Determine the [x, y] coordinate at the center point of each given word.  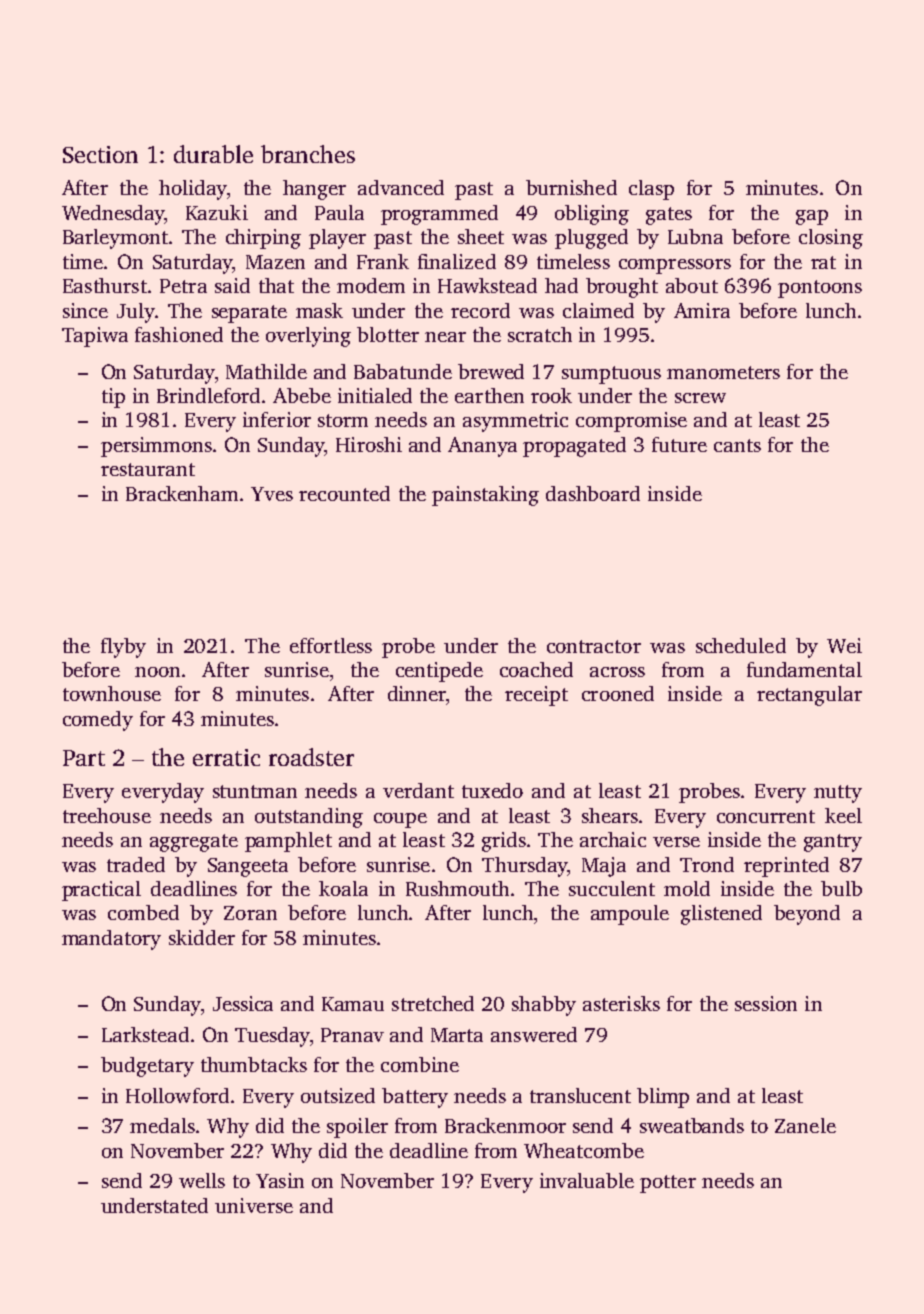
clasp [651, 190]
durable [213, 154]
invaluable [587, 1180]
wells [202, 1180]
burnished [571, 187]
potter [668, 1184]
